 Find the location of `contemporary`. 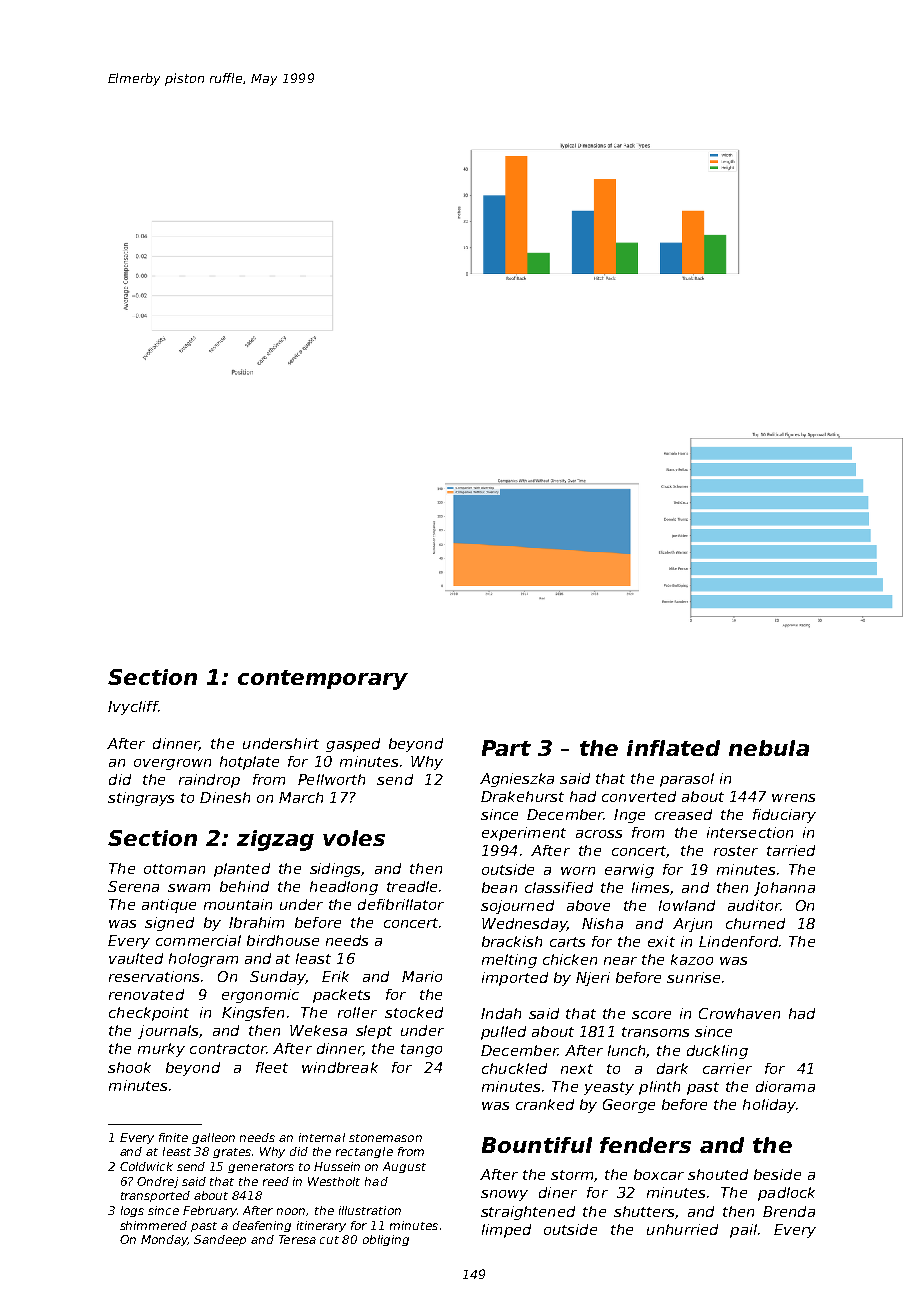

contemporary is located at coordinates (323, 680).
